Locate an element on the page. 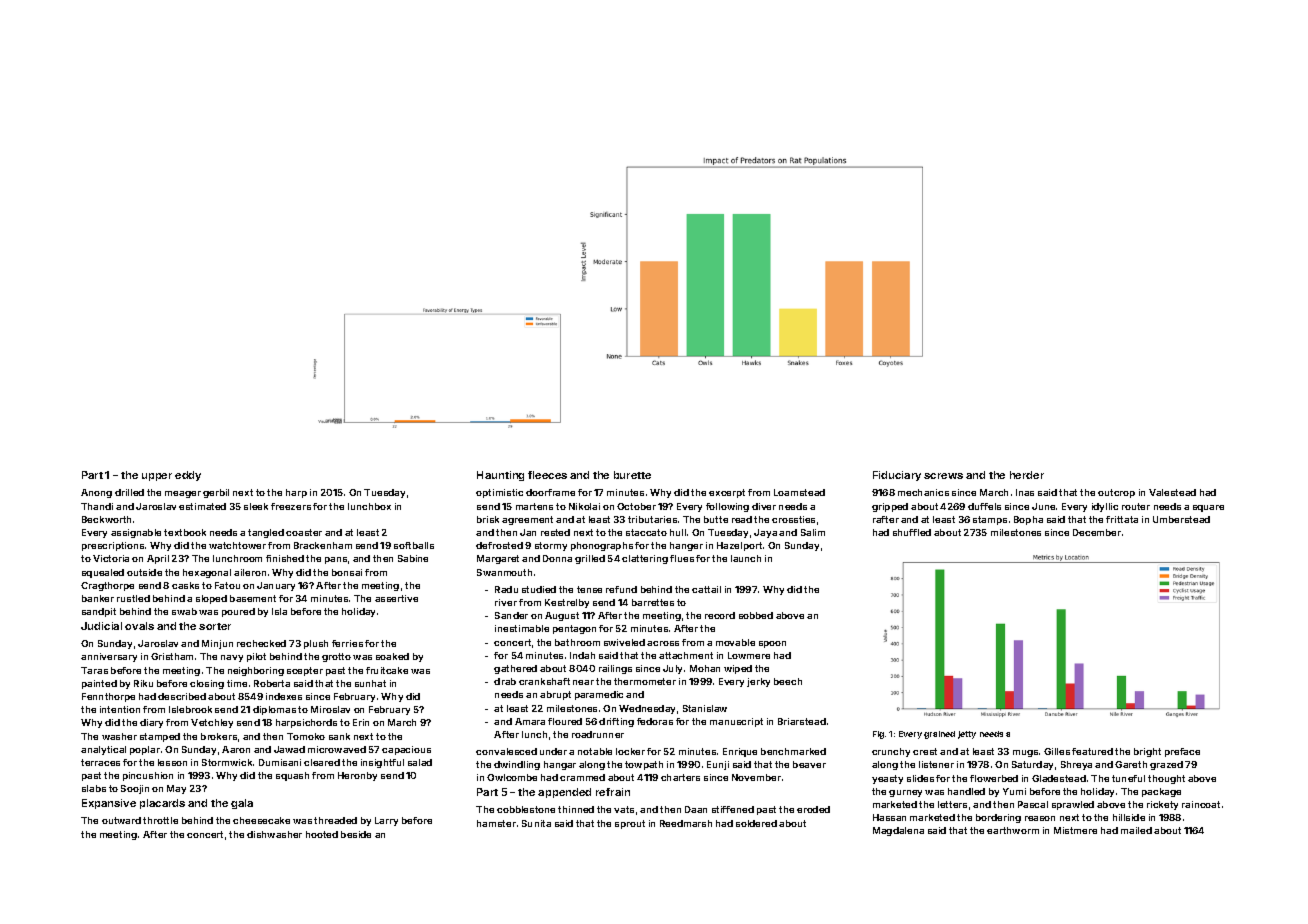  Swanmouth is located at coordinates (504, 572).
